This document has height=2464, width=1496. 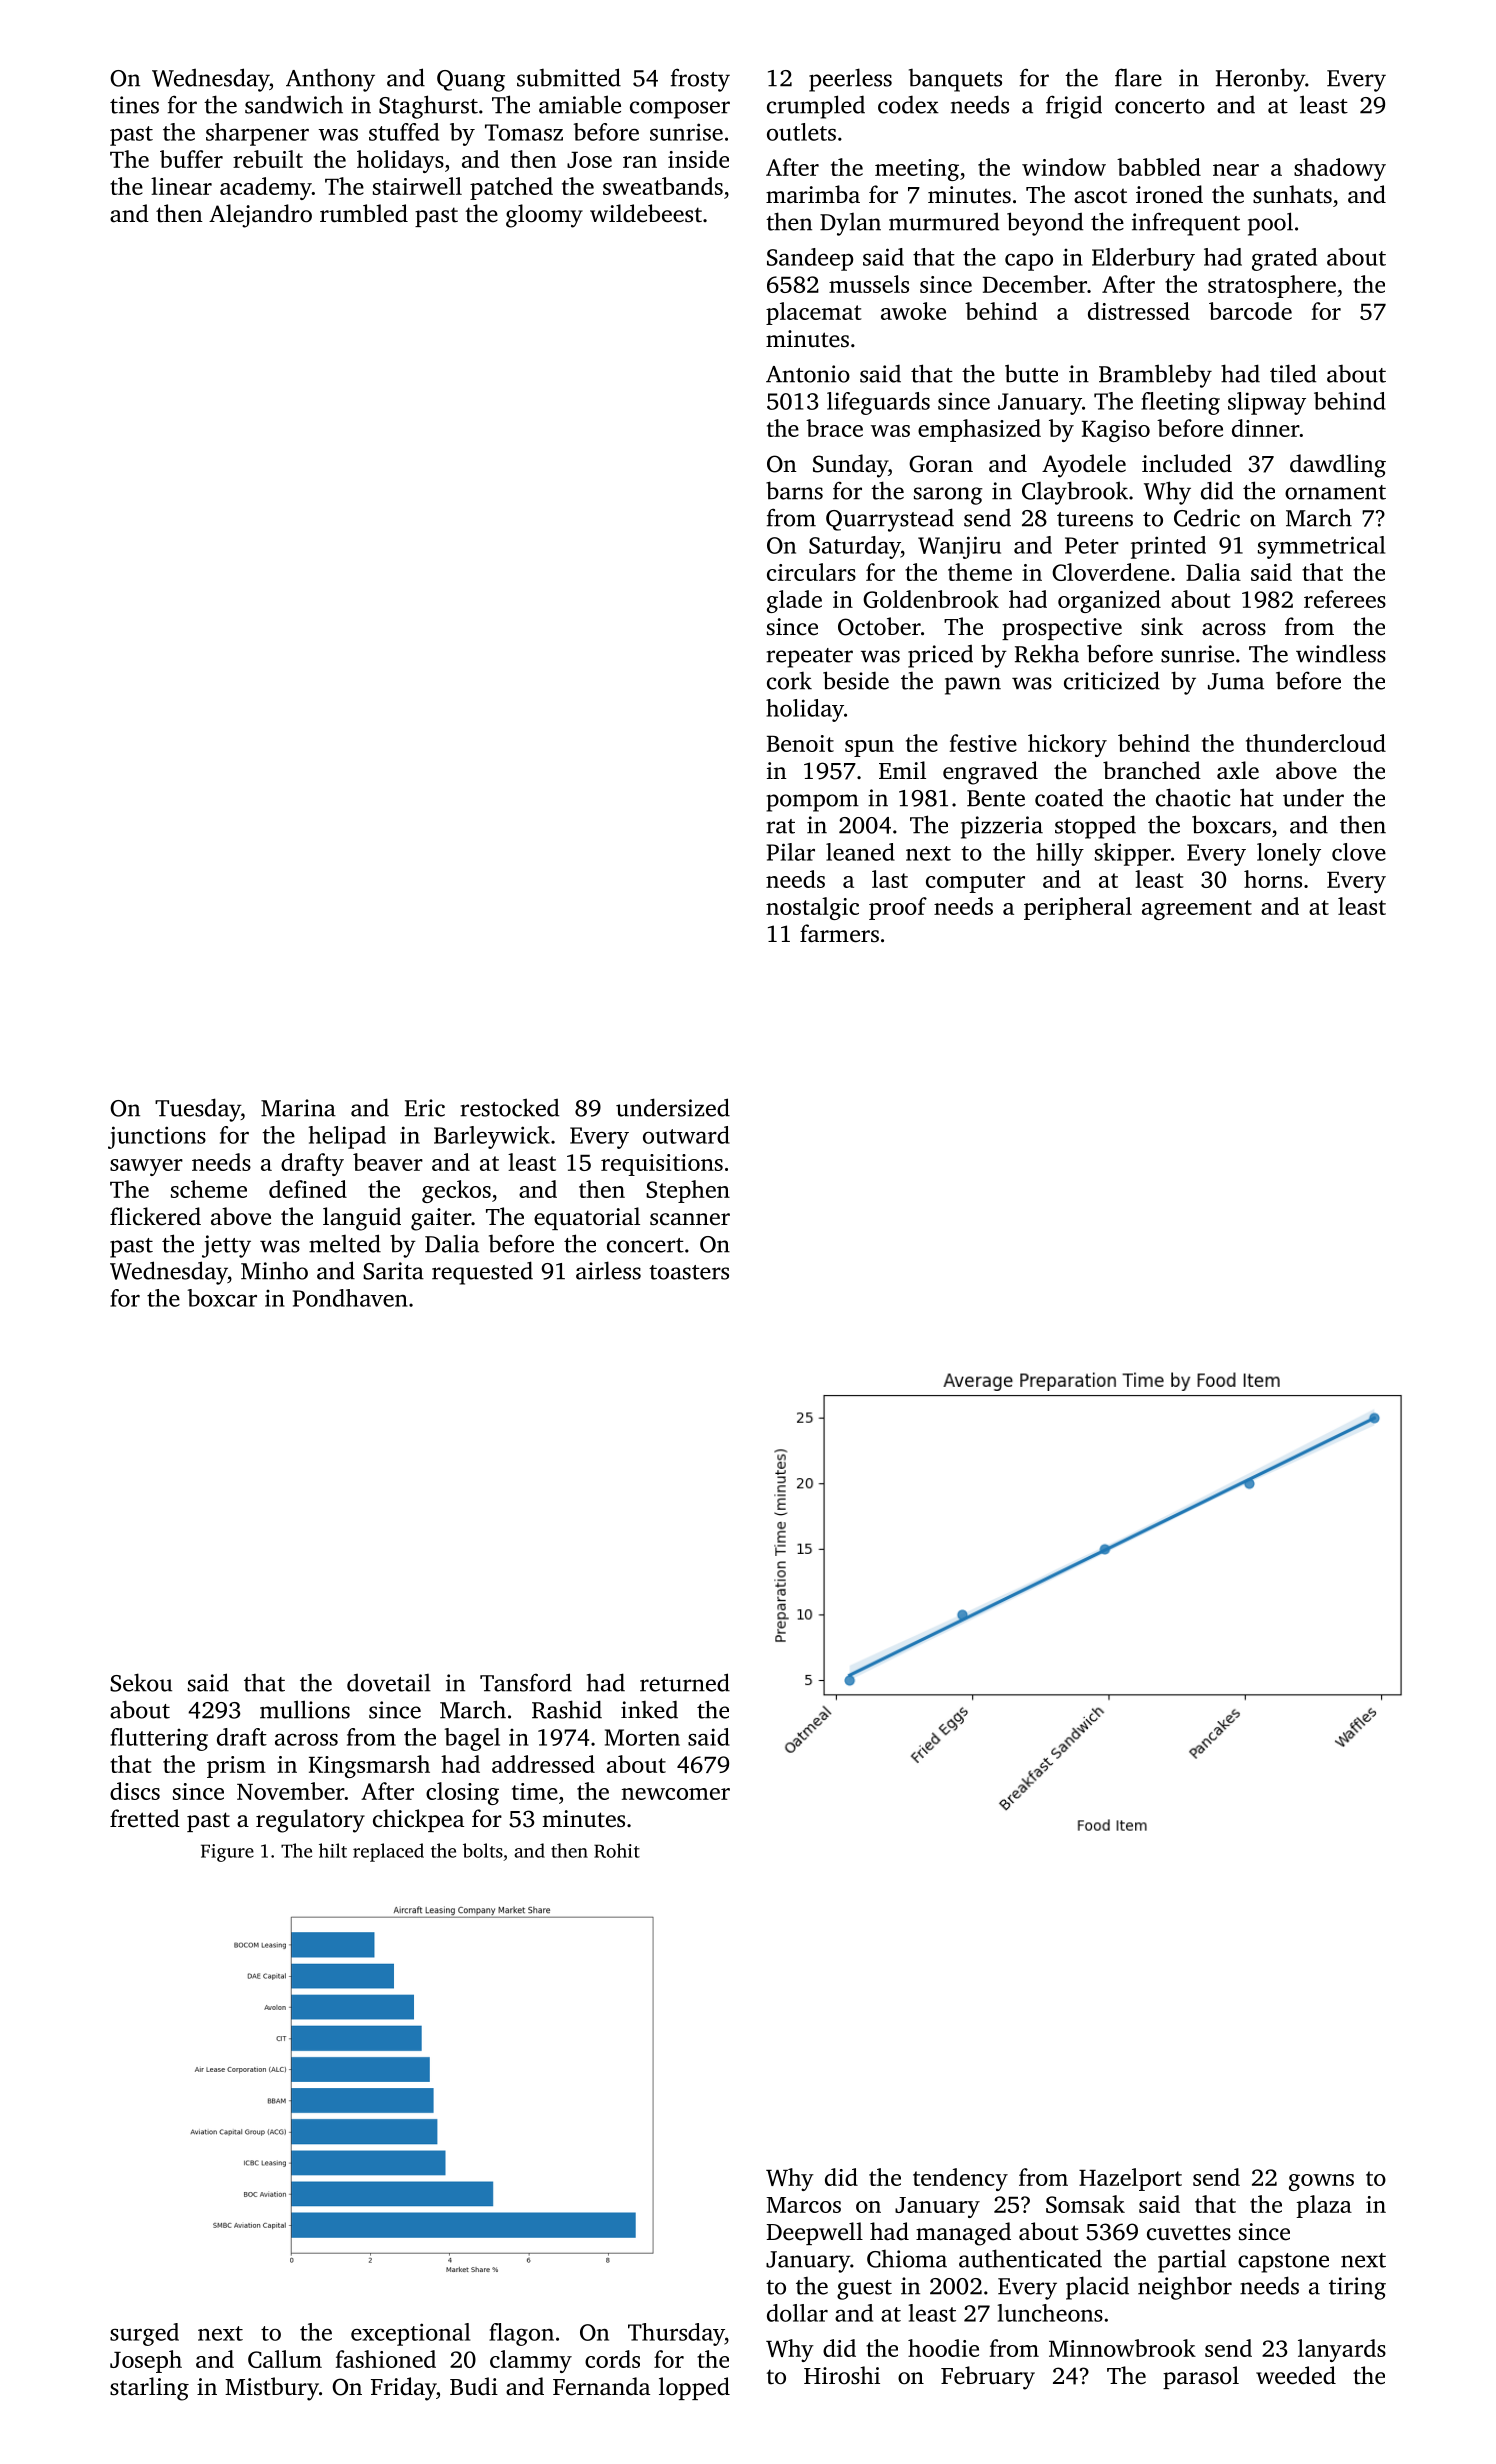 I want to click on Figure, so click(x=227, y=1853).
